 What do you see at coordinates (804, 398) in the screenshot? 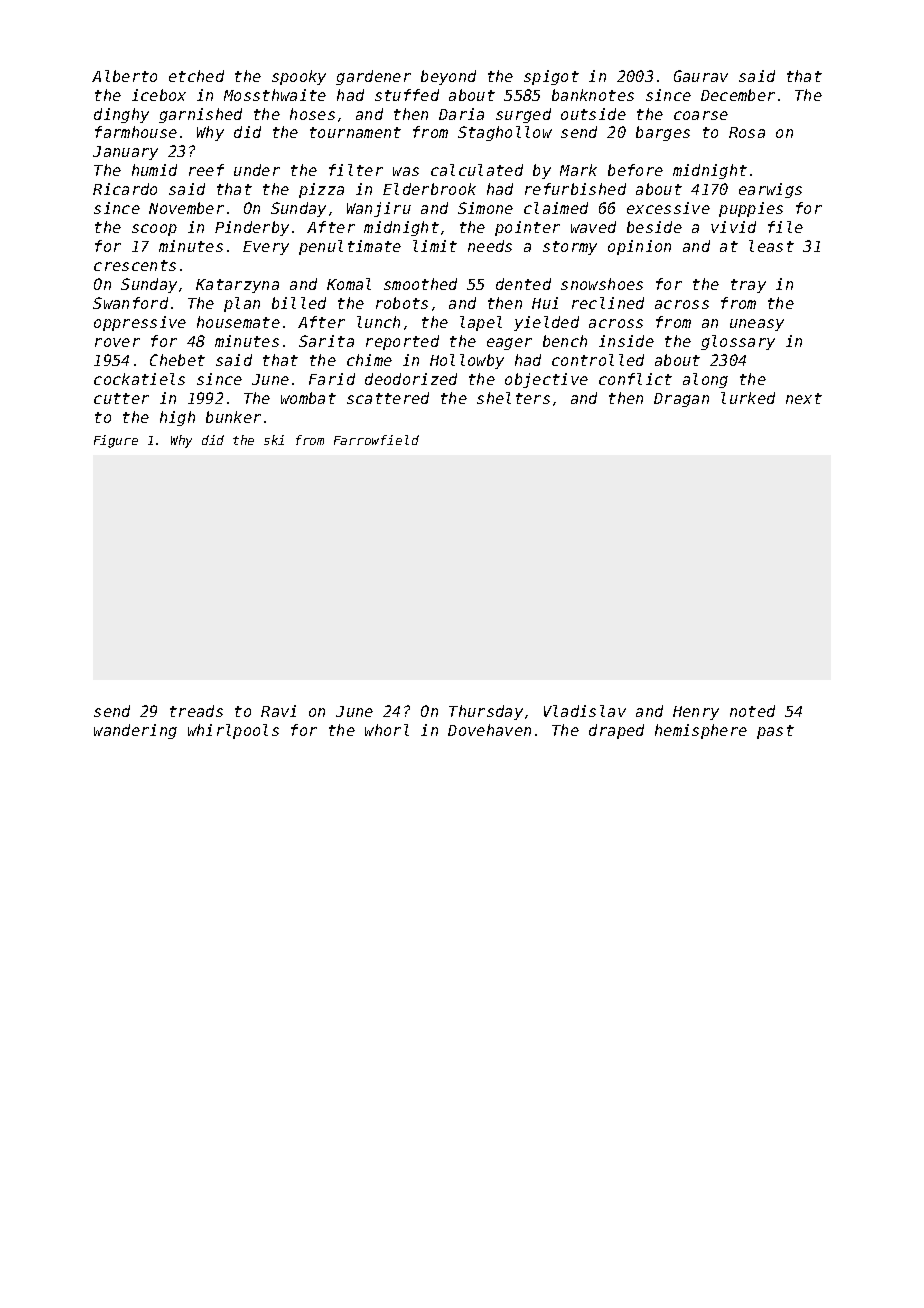
I see `next` at bounding box center [804, 398].
